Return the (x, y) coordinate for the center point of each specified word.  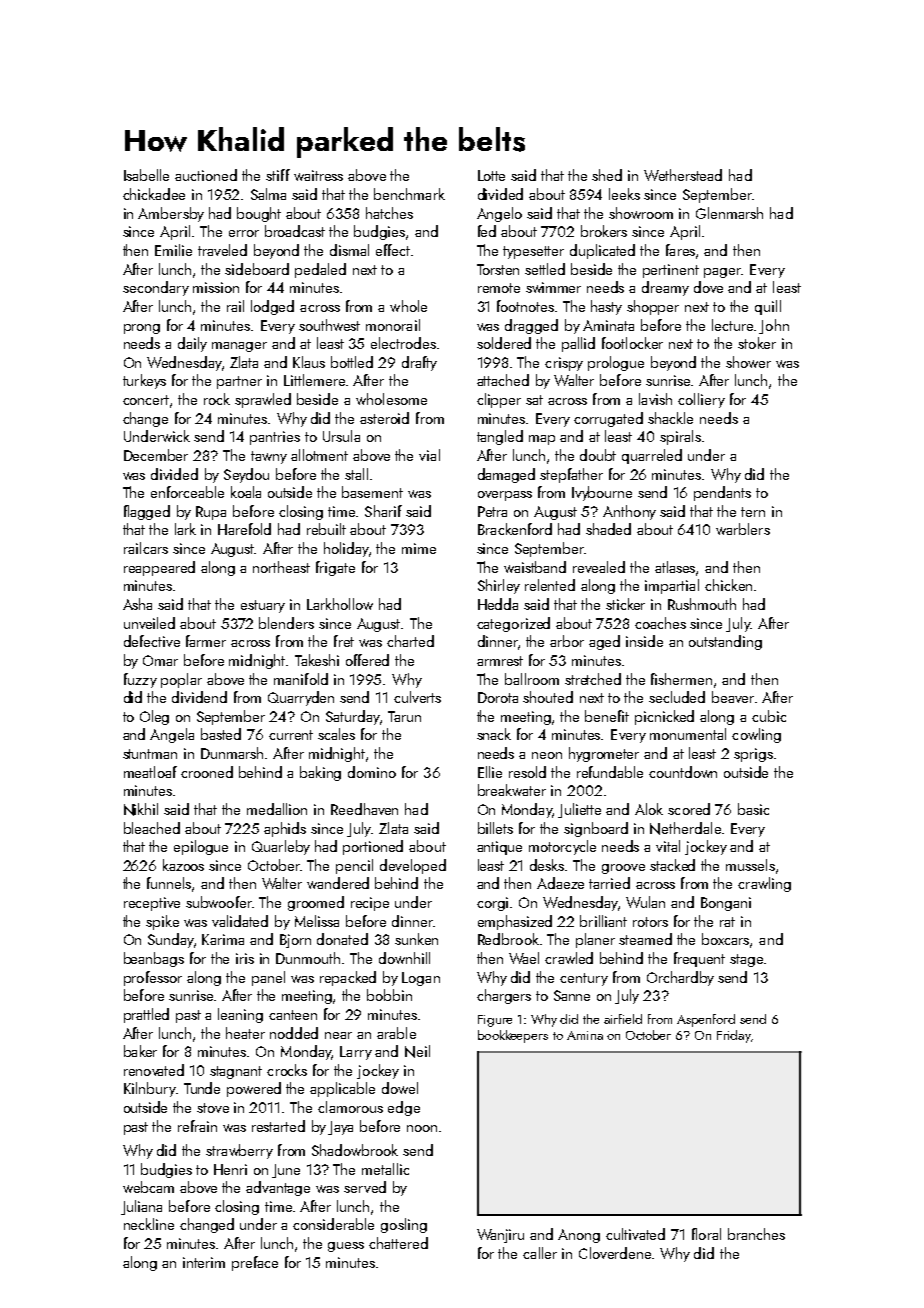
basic (753, 809)
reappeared (159, 568)
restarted (278, 1126)
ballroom (532, 679)
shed (607, 175)
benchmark (409, 194)
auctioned (206, 175)
